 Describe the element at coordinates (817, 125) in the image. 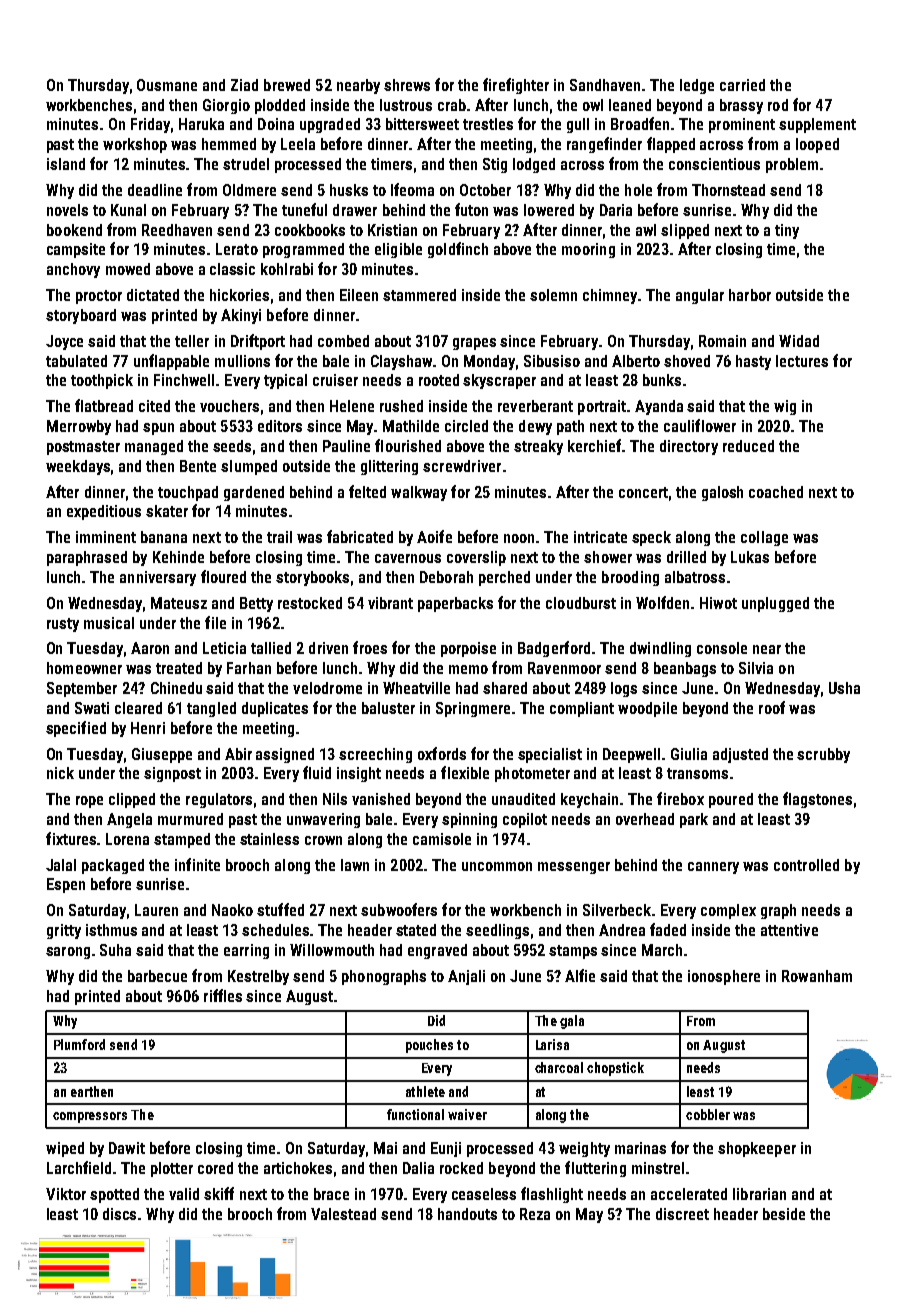

I see `supplement` at that location.
